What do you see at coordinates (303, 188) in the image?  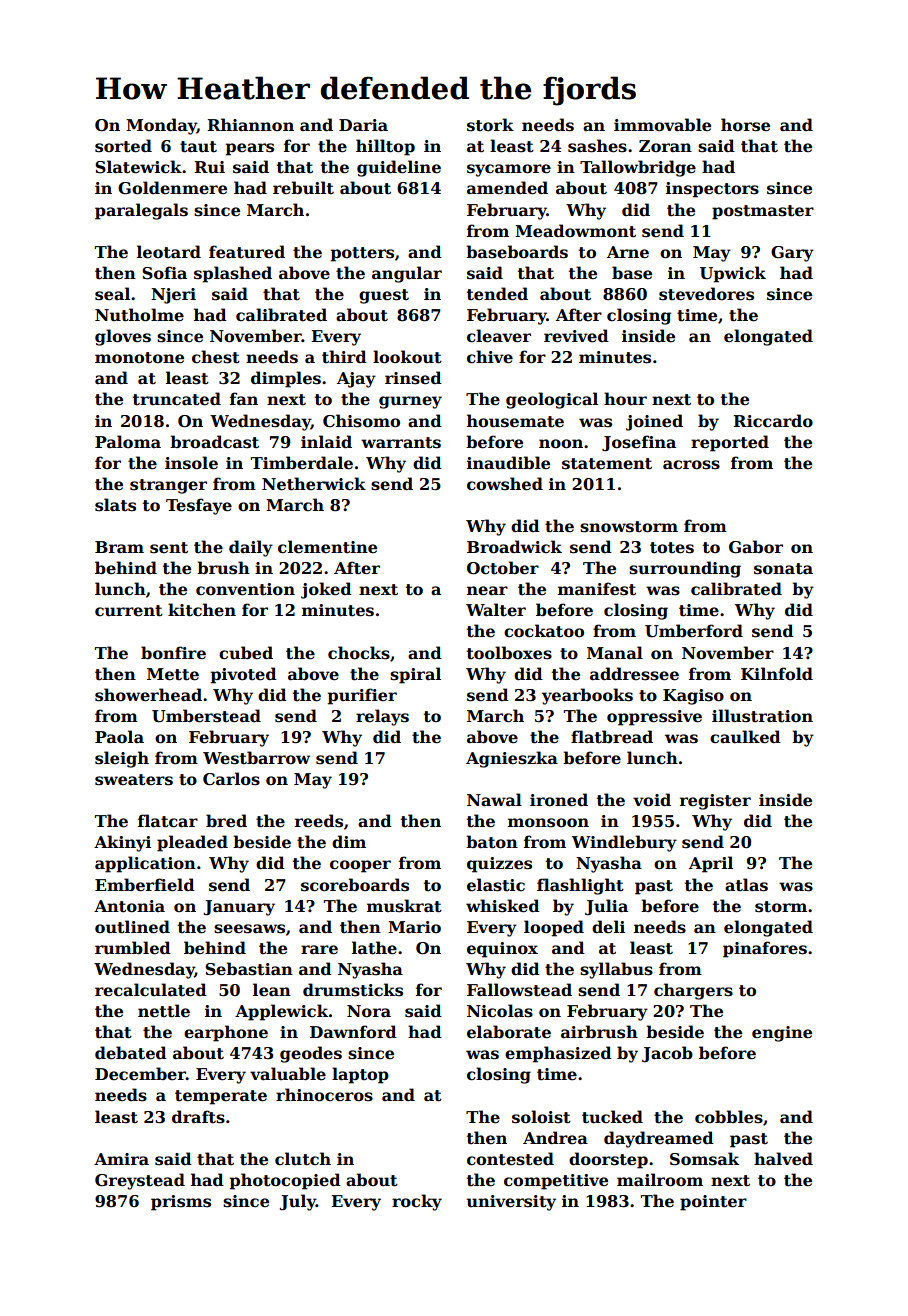 I see `rebuilt` at bounding box center [303, 188].
